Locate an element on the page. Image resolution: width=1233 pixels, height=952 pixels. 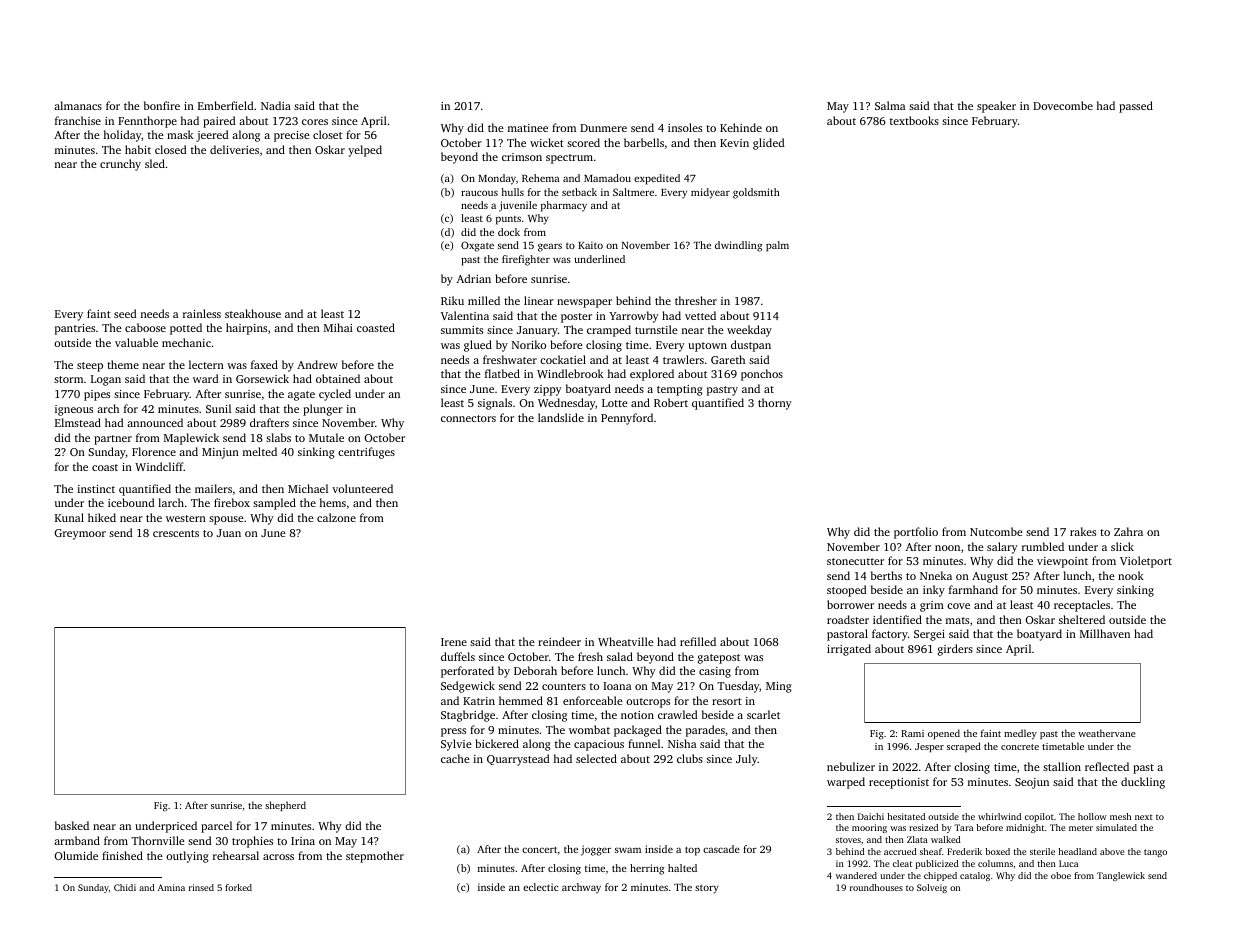
girders is located at coordinates (955, 650).
